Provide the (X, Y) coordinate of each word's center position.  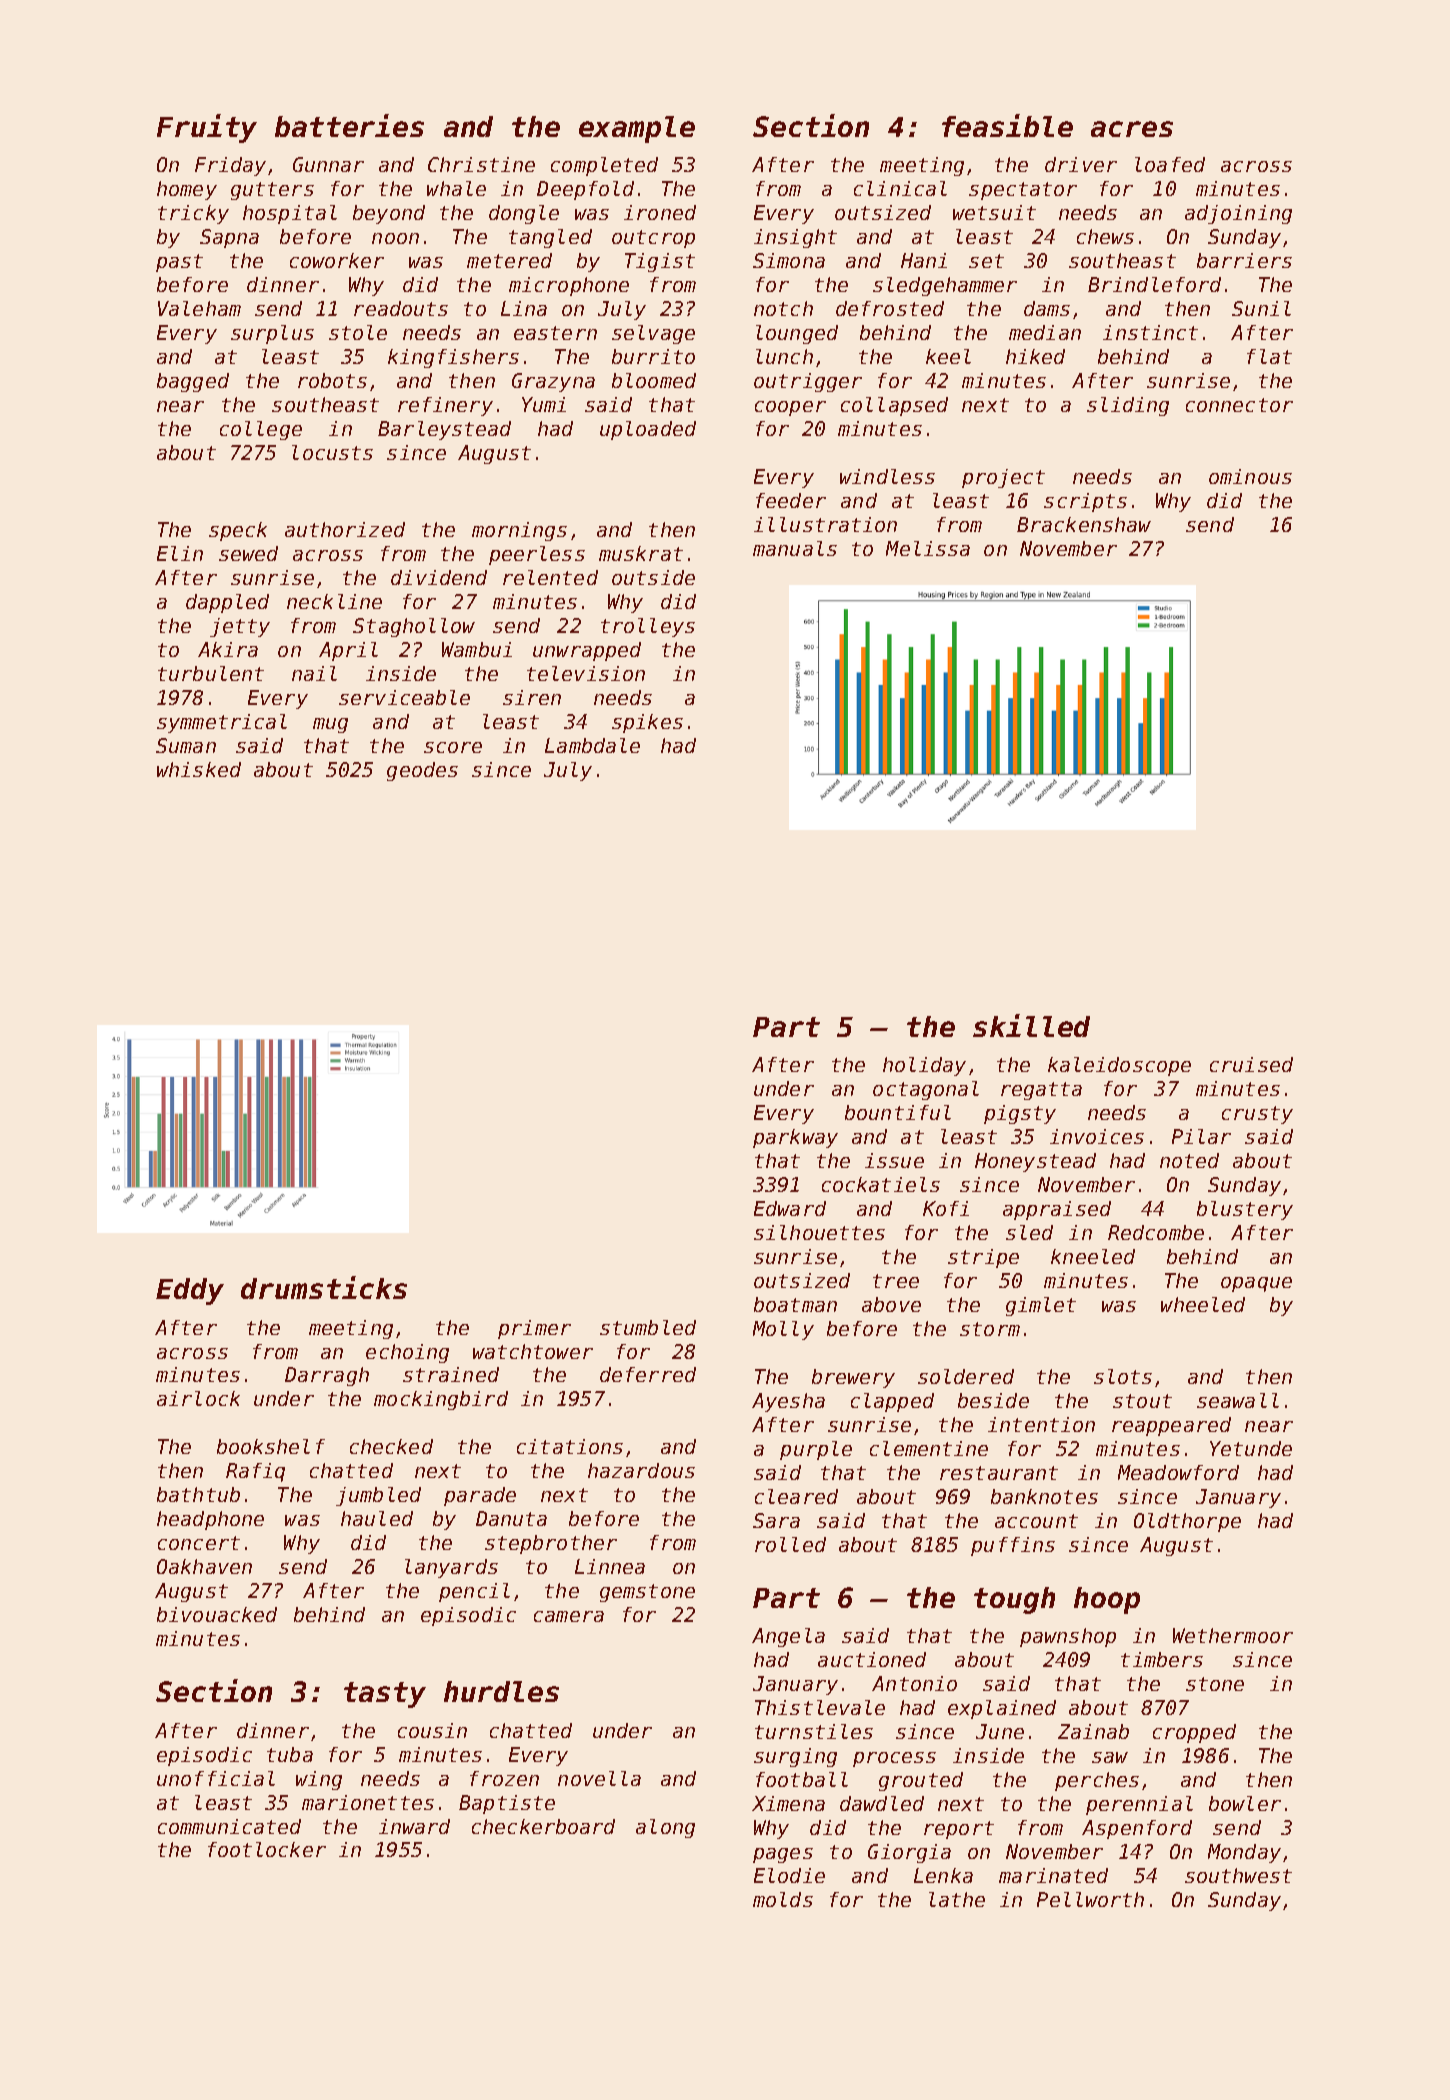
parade (480, 1496)
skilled (1031, 1025)
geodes (422, 771)
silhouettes (819, 1232)
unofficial (216, 1778)
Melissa (928, 548)
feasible (1007, 125)
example (637, 129)
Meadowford (1178, 1472)
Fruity (207, 128)
